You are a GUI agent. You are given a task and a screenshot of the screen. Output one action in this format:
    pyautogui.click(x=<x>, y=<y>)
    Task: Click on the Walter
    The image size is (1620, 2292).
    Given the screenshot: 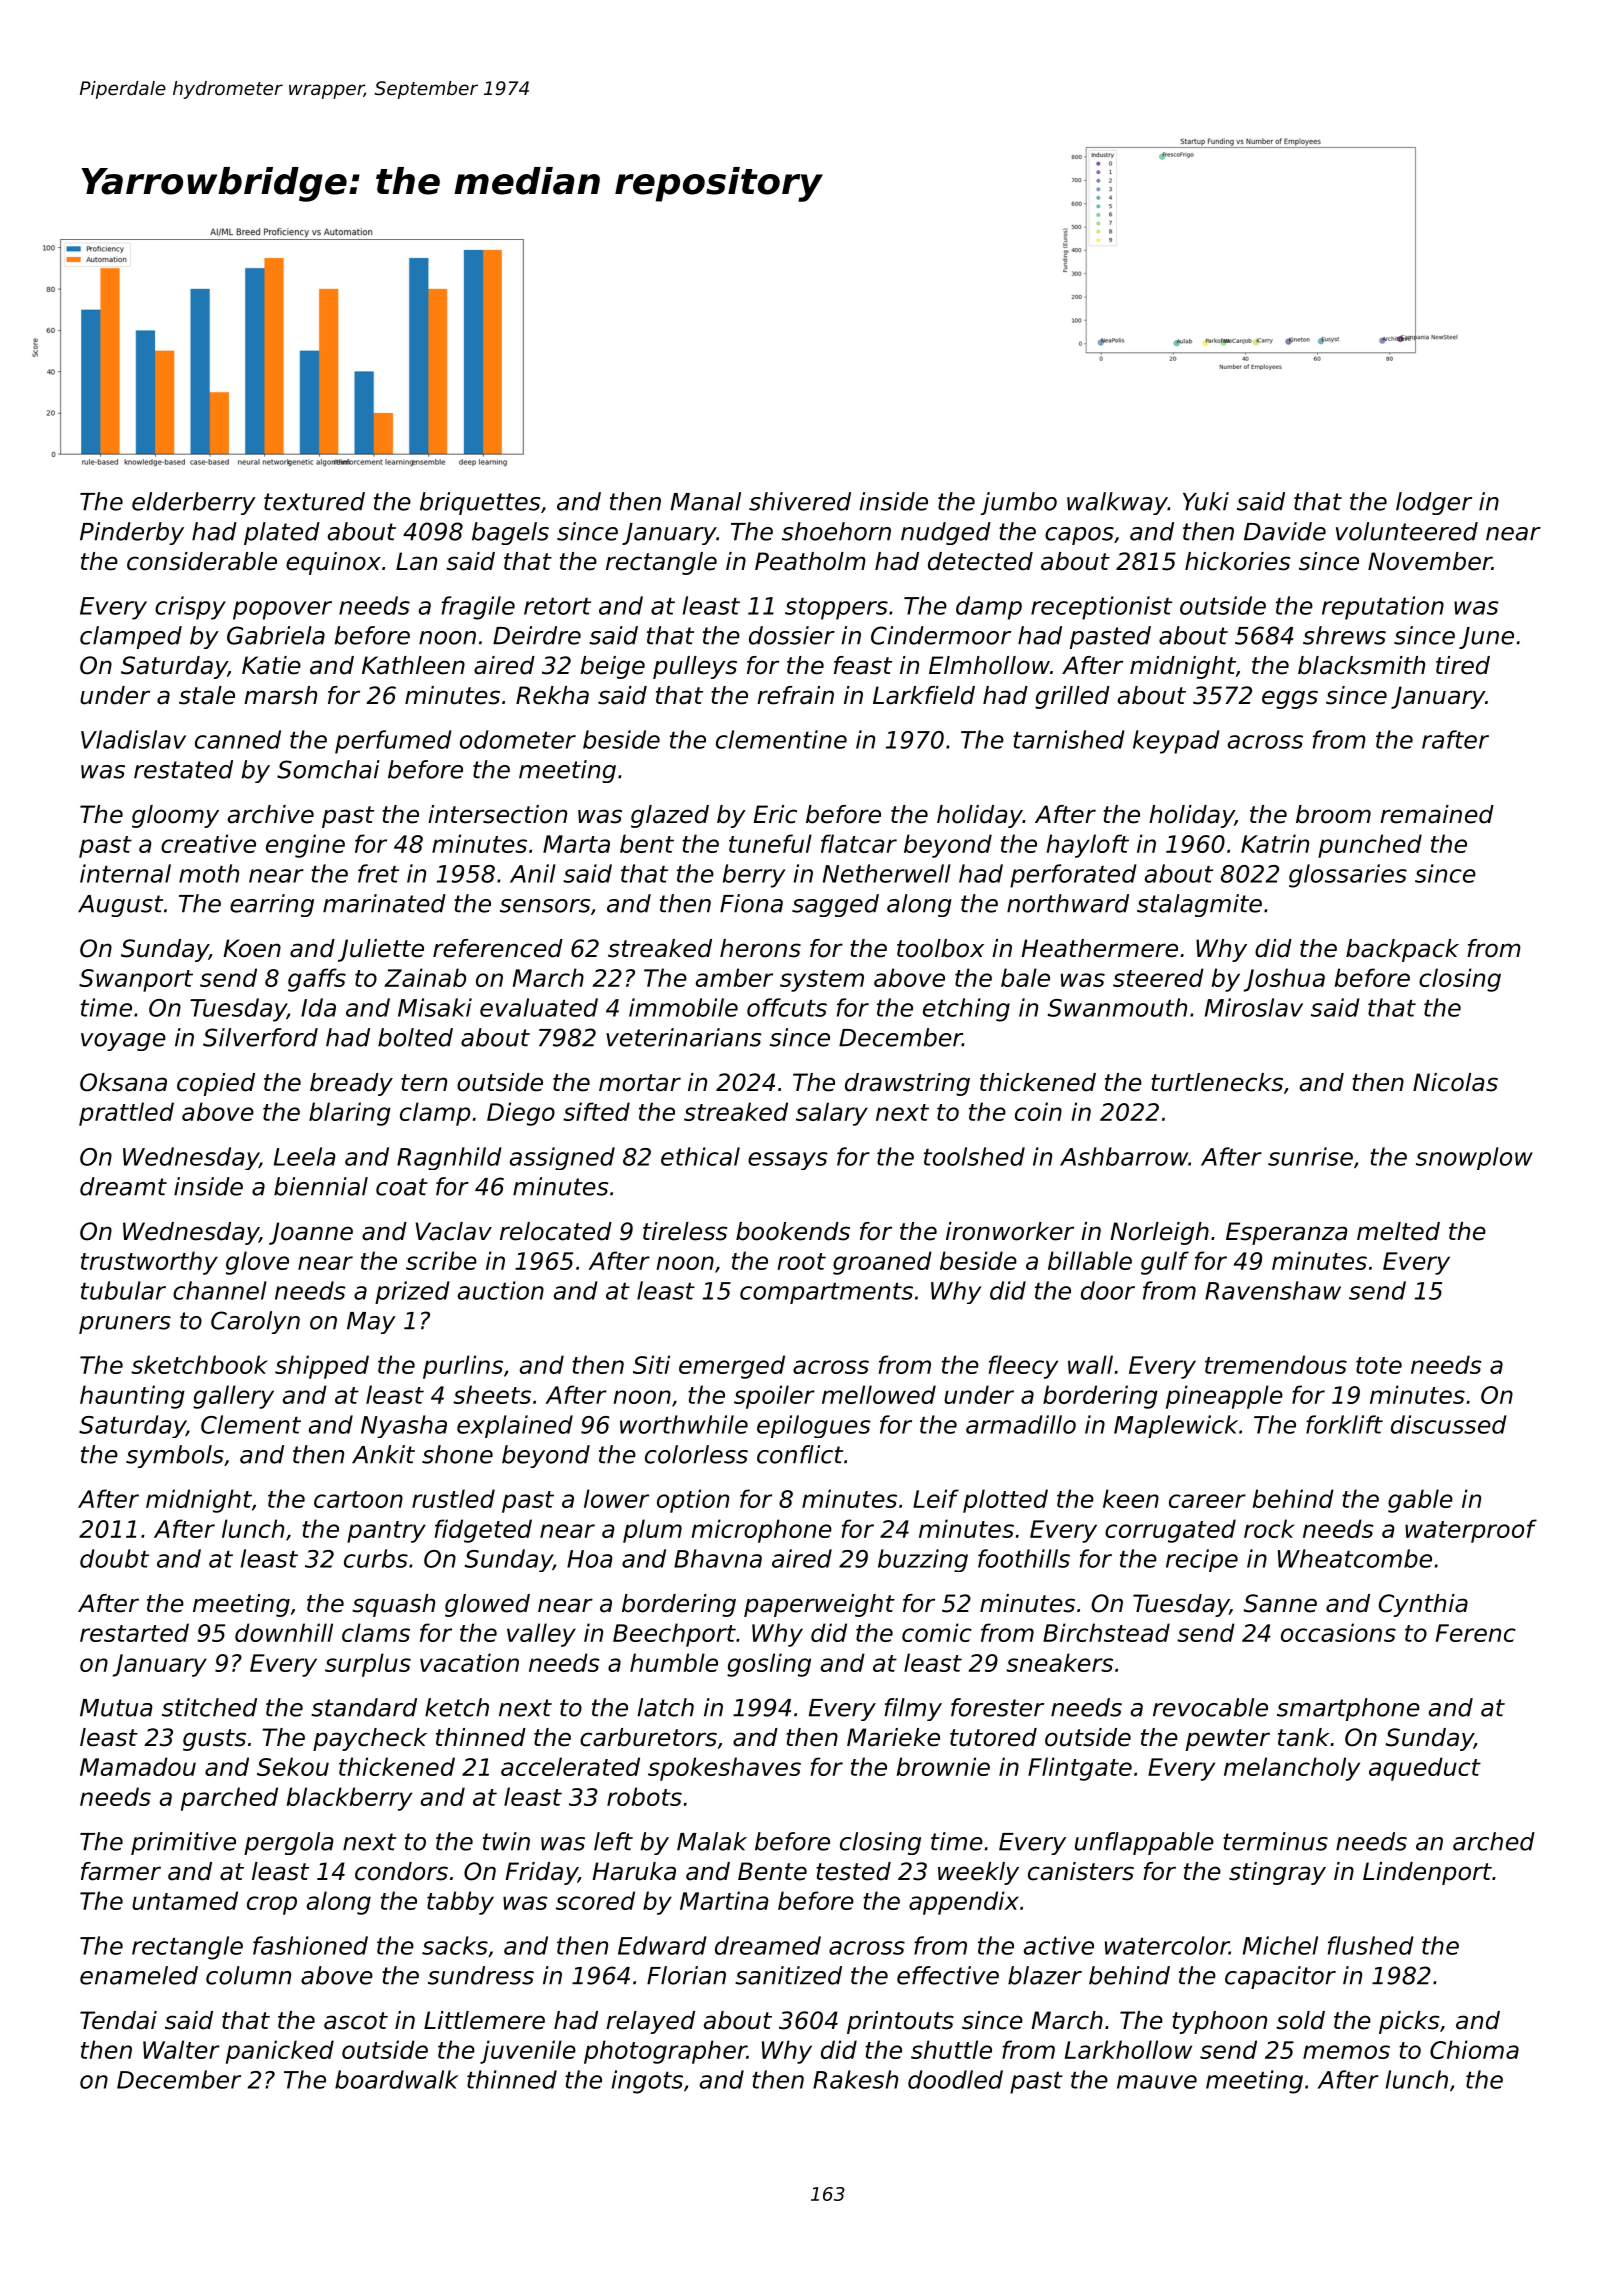 What is the action you would take?
    pyautogui.click(x=181, y=2049)
